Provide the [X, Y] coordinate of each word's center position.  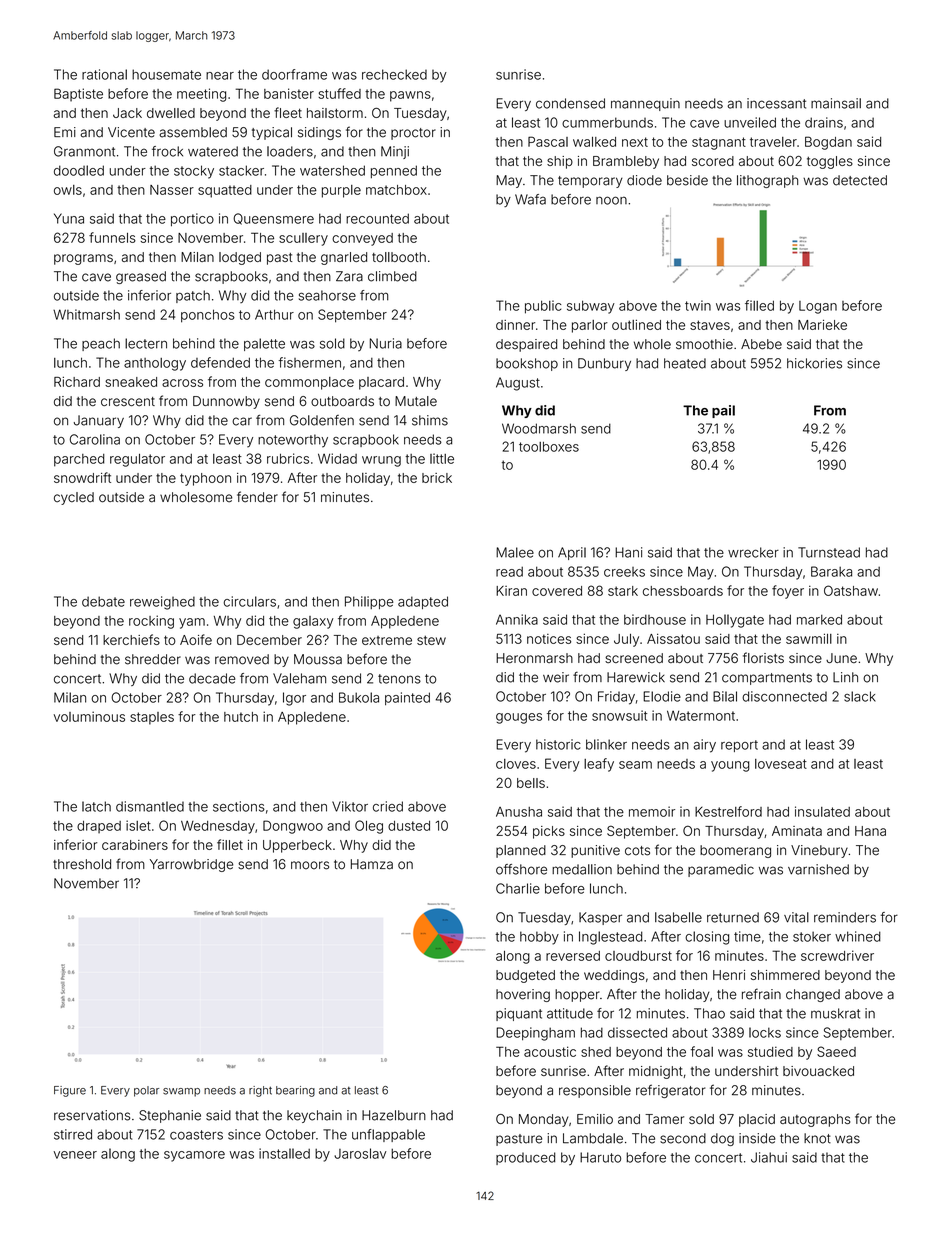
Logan [818, 307]
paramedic [721, 870]
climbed [392, 276]
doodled [79, 170]
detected [860, 180]
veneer [75, 1155]
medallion [582, 869]
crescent [128, 401]
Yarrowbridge [191, 865]
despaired [526, 345]
